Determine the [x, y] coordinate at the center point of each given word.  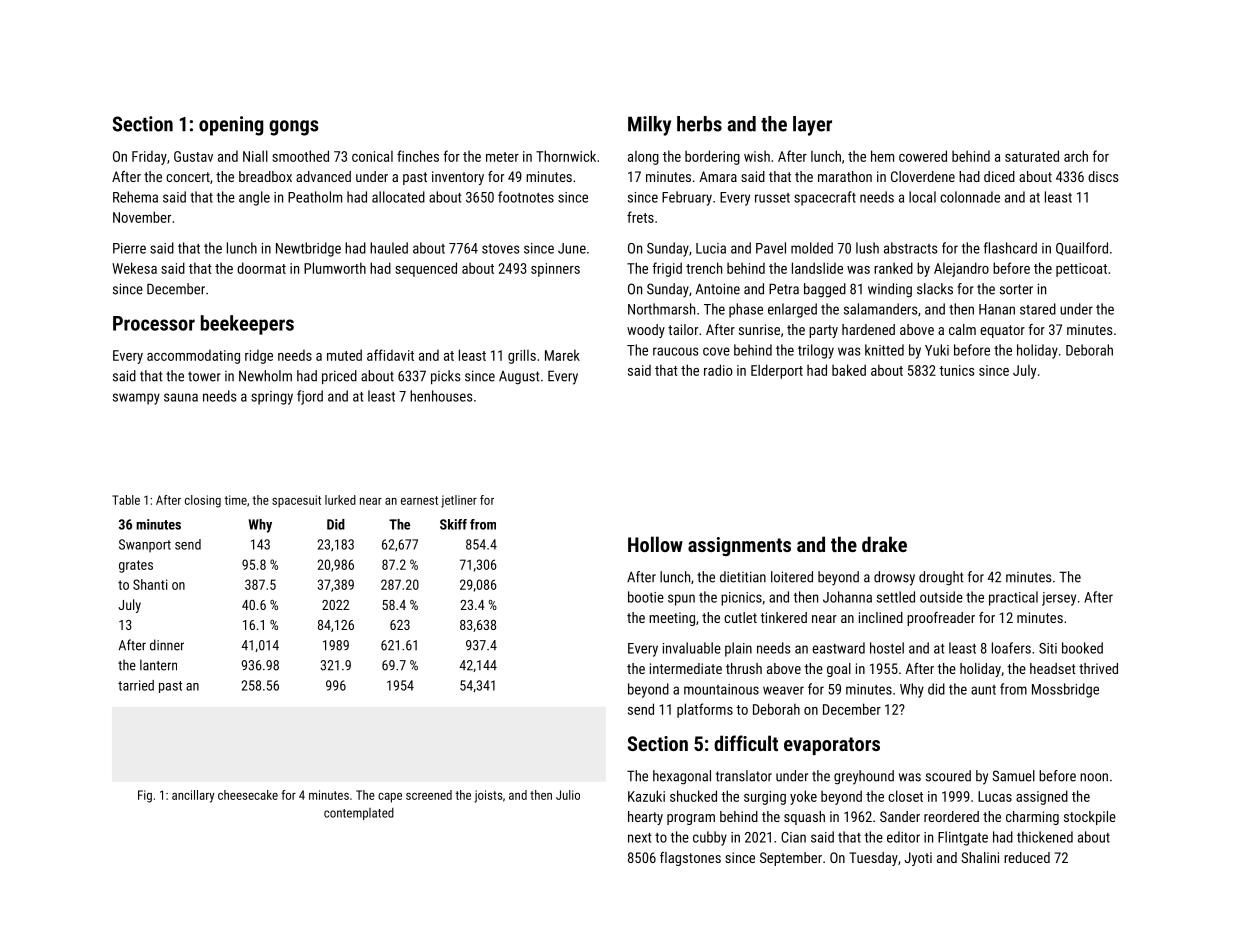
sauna [181, 397]
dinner [167, 645]
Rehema [135, 197]
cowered [923, 156]
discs [1103, 176]
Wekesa [134, 268]
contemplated [359, 814]
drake [884, 544]
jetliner [459, 501]
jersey [1059, 599]
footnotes [526, 197]
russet [772, 198]
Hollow [655, 544]
